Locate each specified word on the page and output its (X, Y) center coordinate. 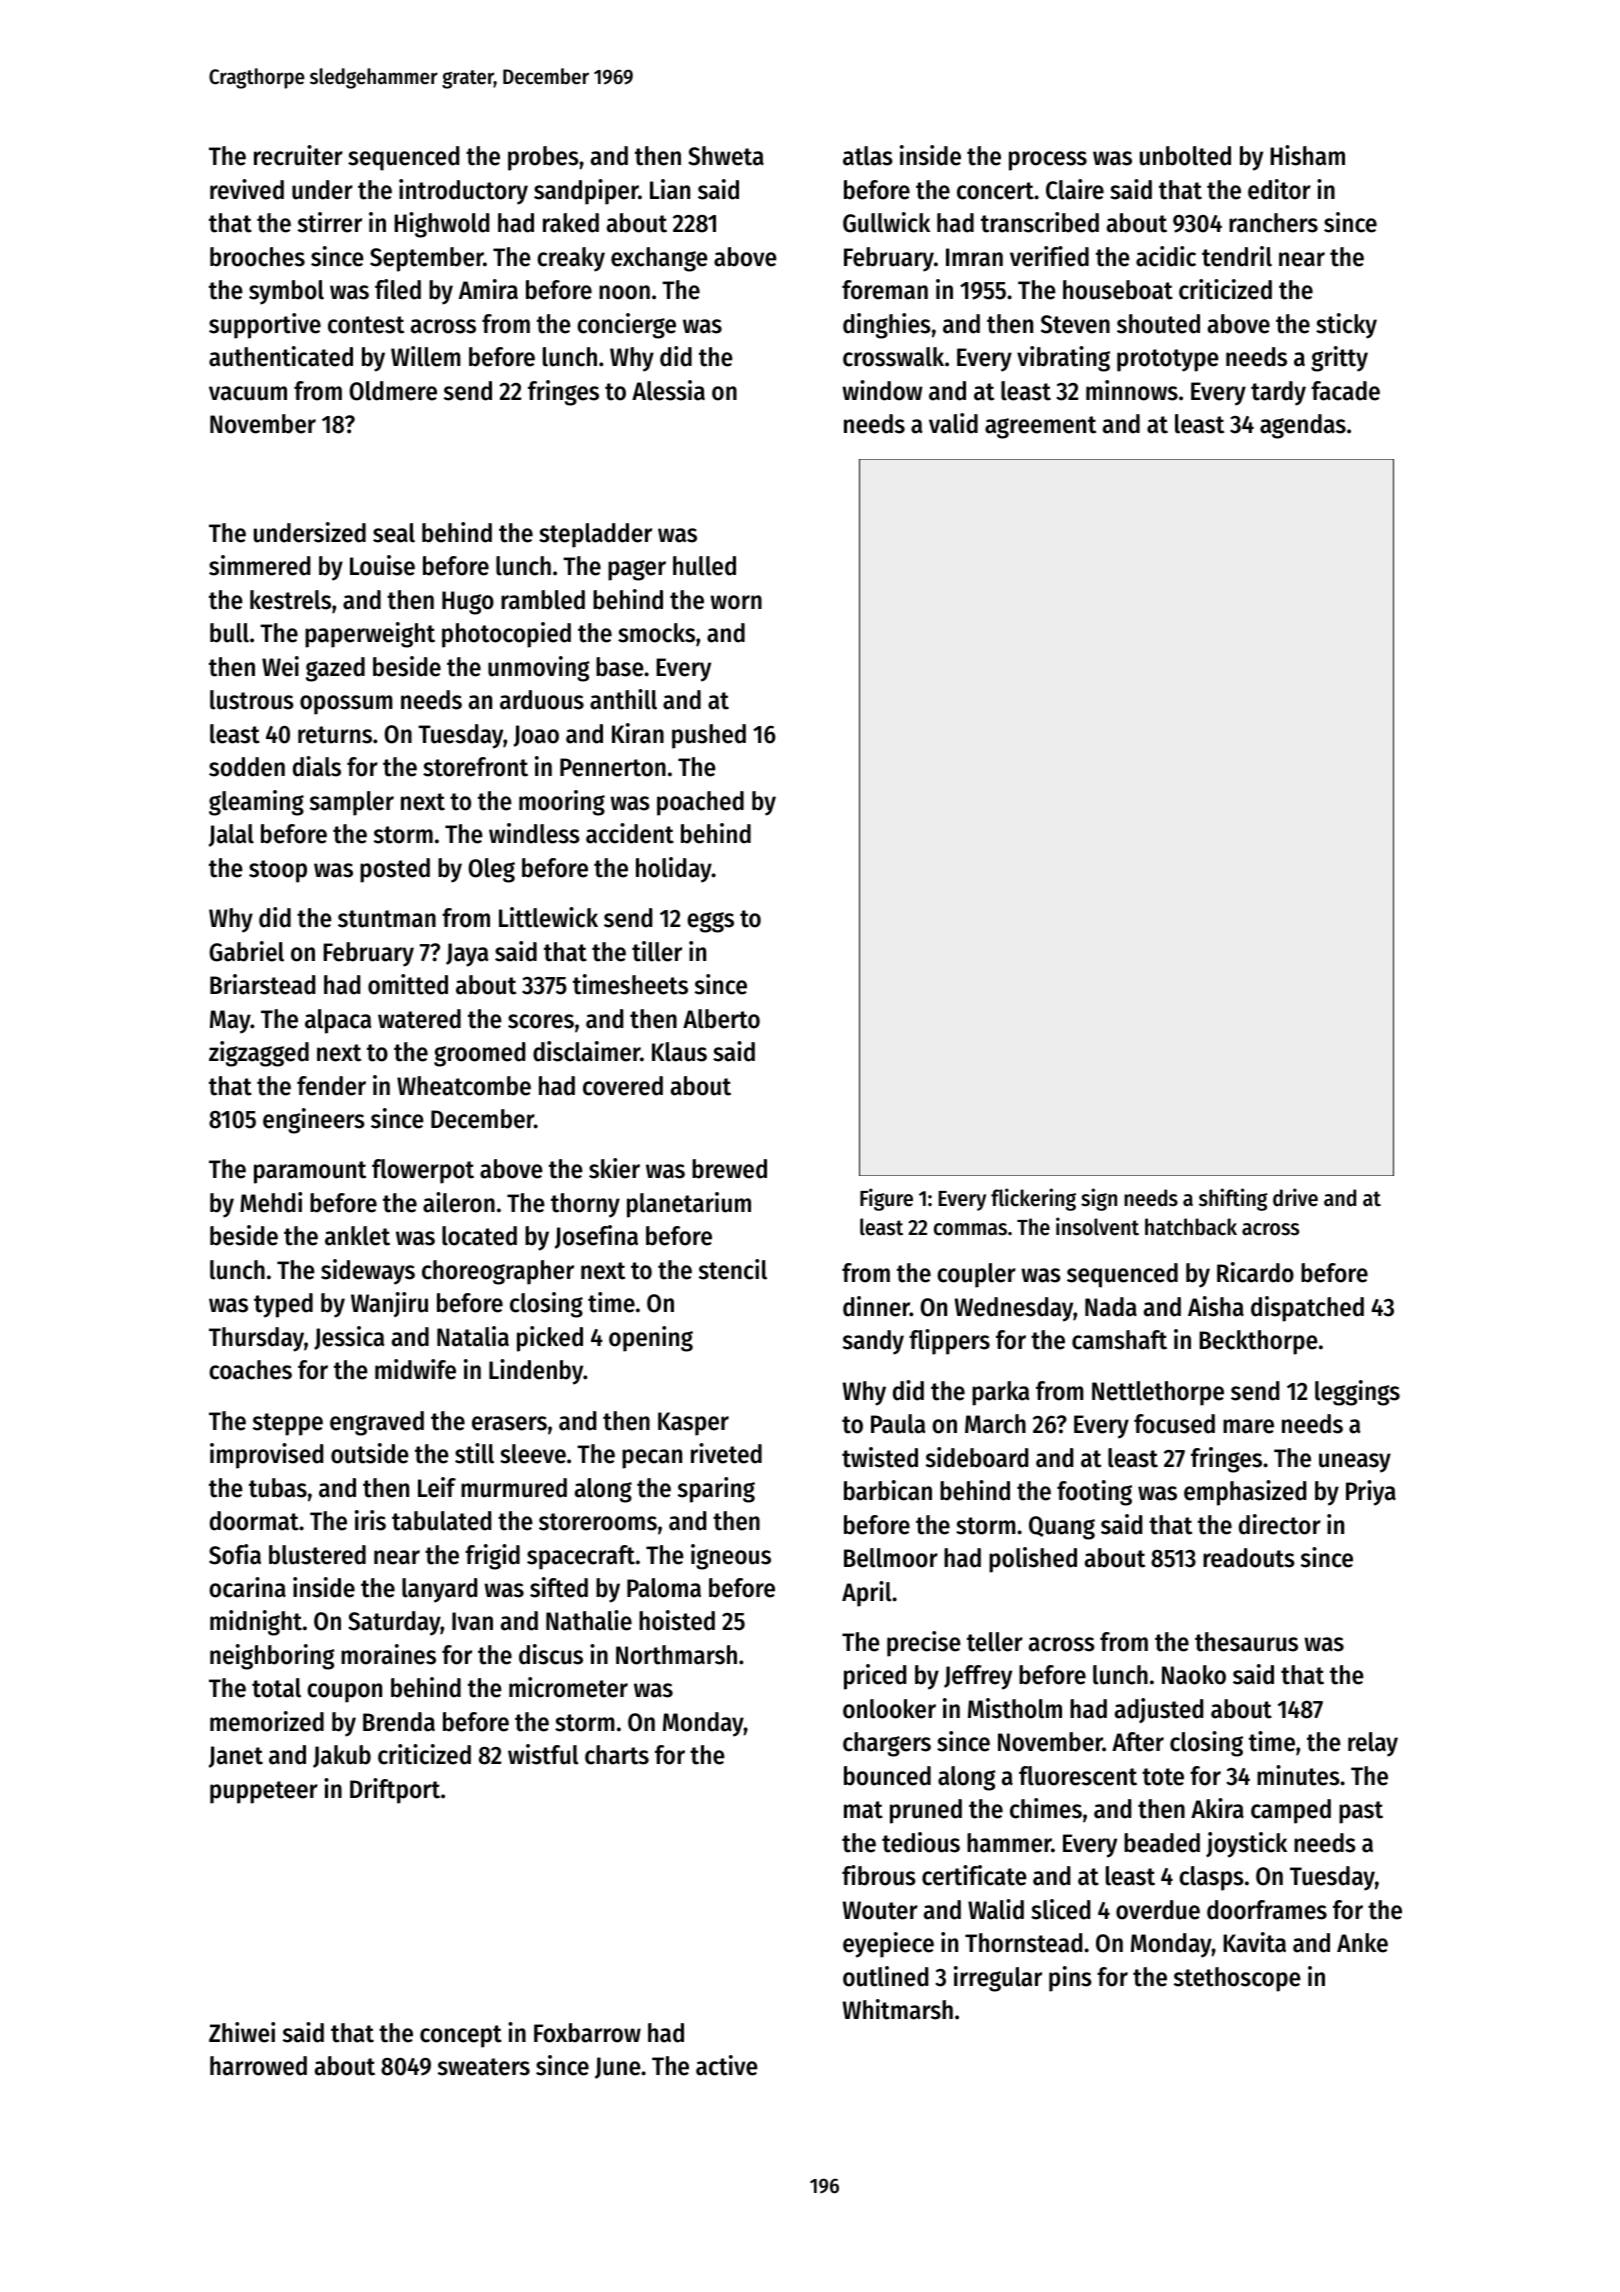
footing (1094, 1493)
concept (461, 2036)
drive (1295, 1197)
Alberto (721, 1019)
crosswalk (893, 357)
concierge (626, 326)
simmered (259, 565)
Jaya (467, 955)
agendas (1303, 426)
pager (637, 570)
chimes (1046, 1808)
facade (1345, 391)
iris (370, 1520)
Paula (898, 1424)
